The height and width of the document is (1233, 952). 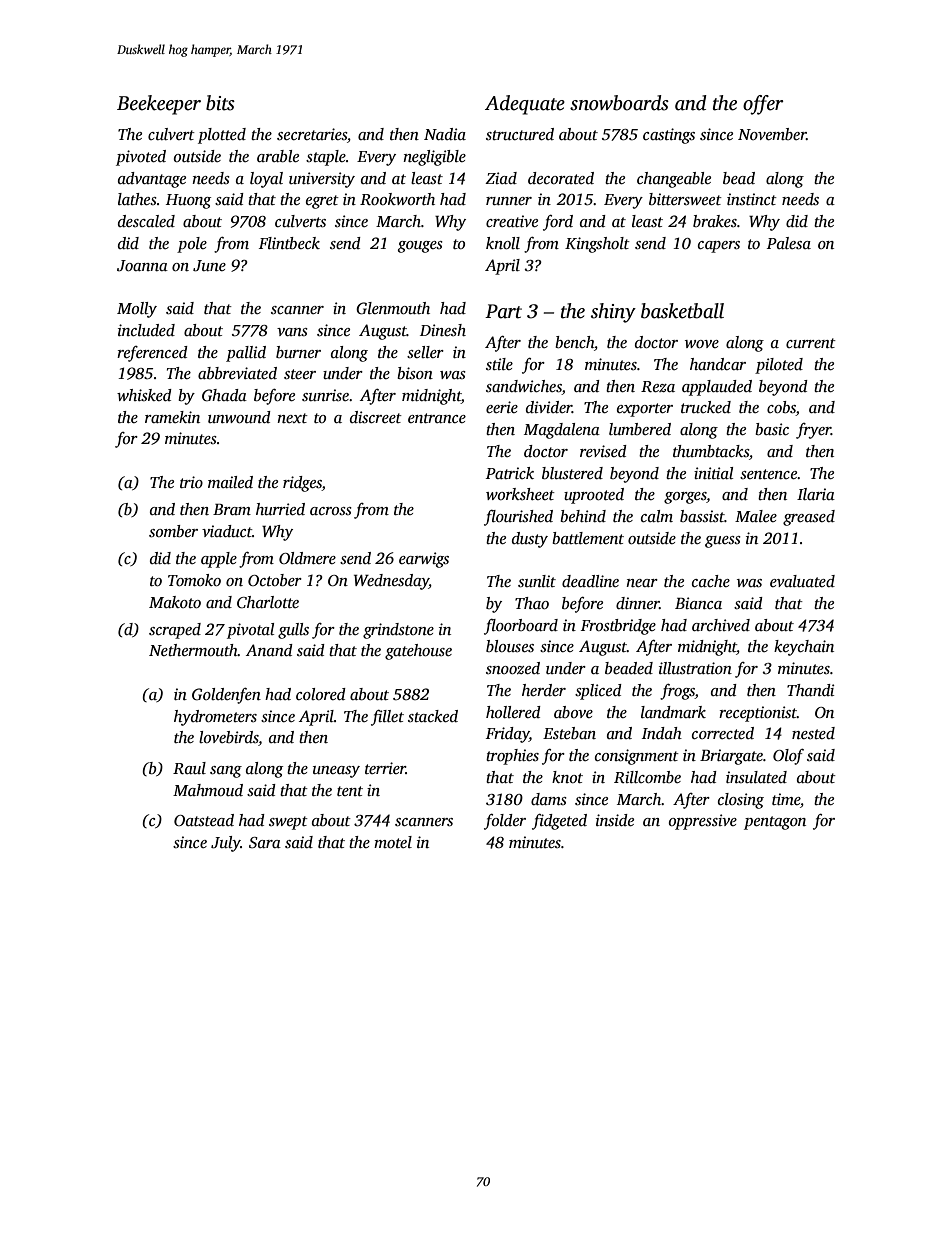 What do you see at coordinates (232, 509) in the document?
I see `Bram` at bounding box center [232, 509].
